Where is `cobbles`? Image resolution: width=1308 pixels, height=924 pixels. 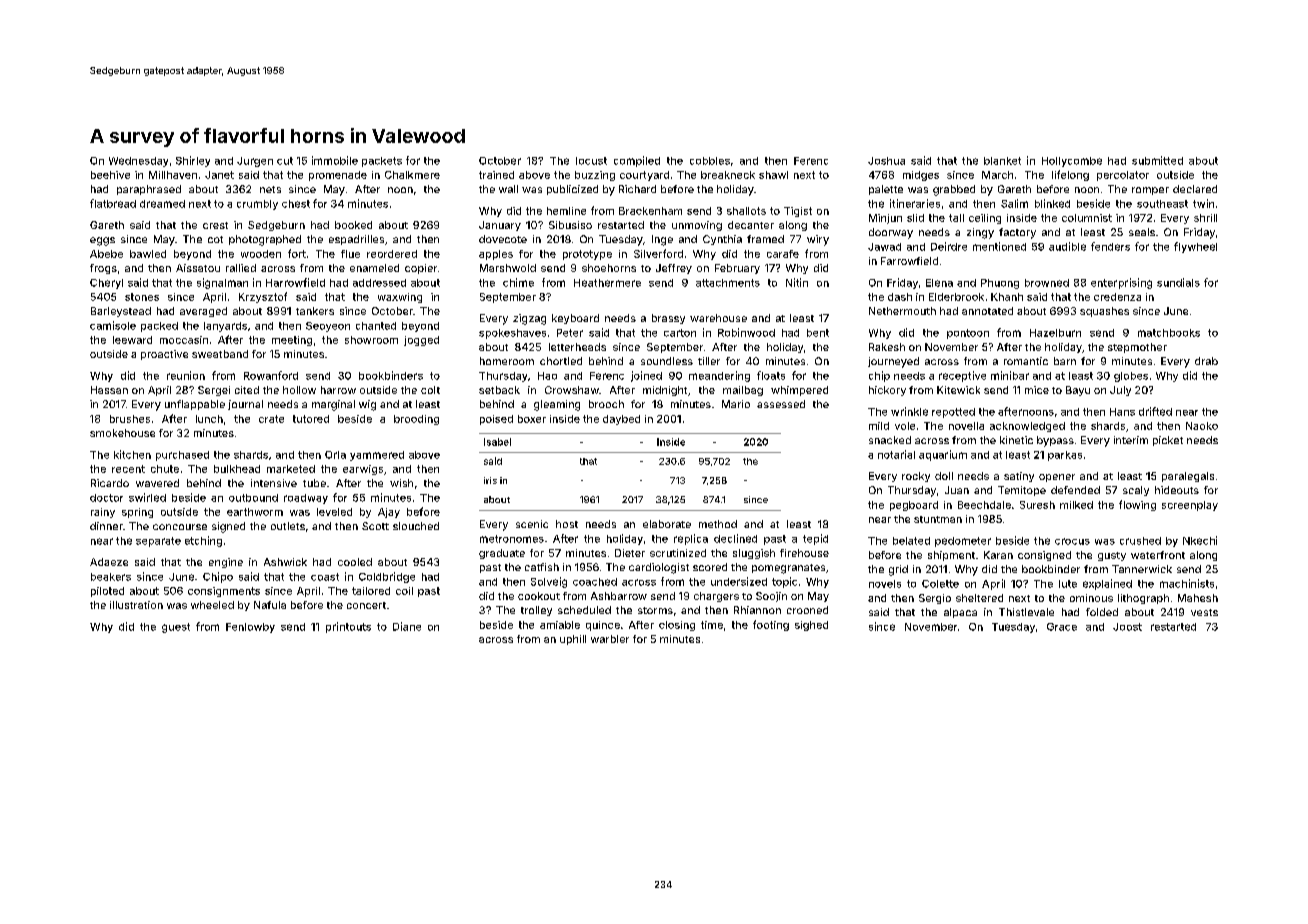 cobbles is located at coordinates (710, 161).
